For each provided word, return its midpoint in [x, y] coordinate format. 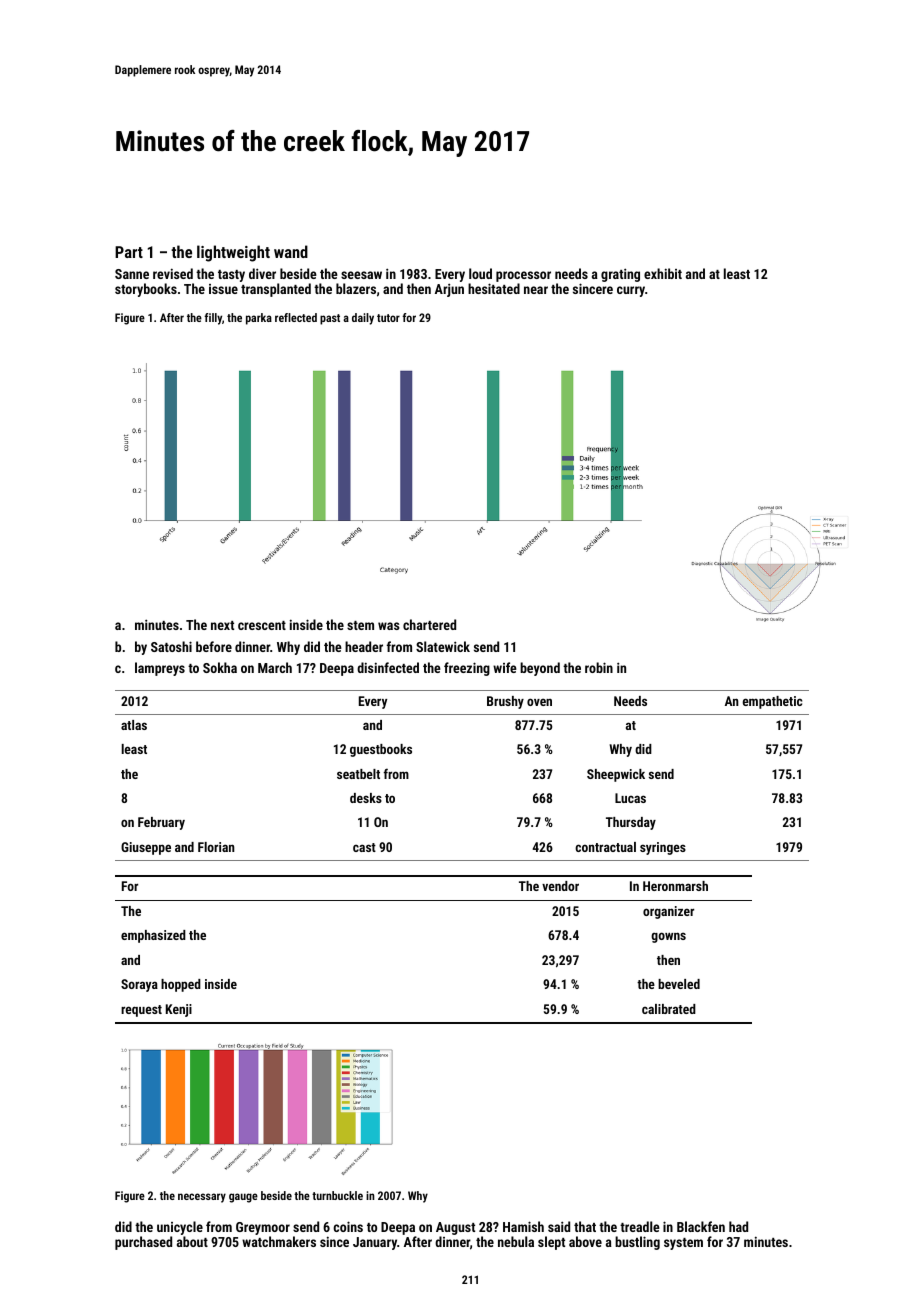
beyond [540, 669]
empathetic [772, 702]
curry [631, 291]
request [141, 1011]
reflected [296, 317]
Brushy [505, 702]
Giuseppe [146, 848]
